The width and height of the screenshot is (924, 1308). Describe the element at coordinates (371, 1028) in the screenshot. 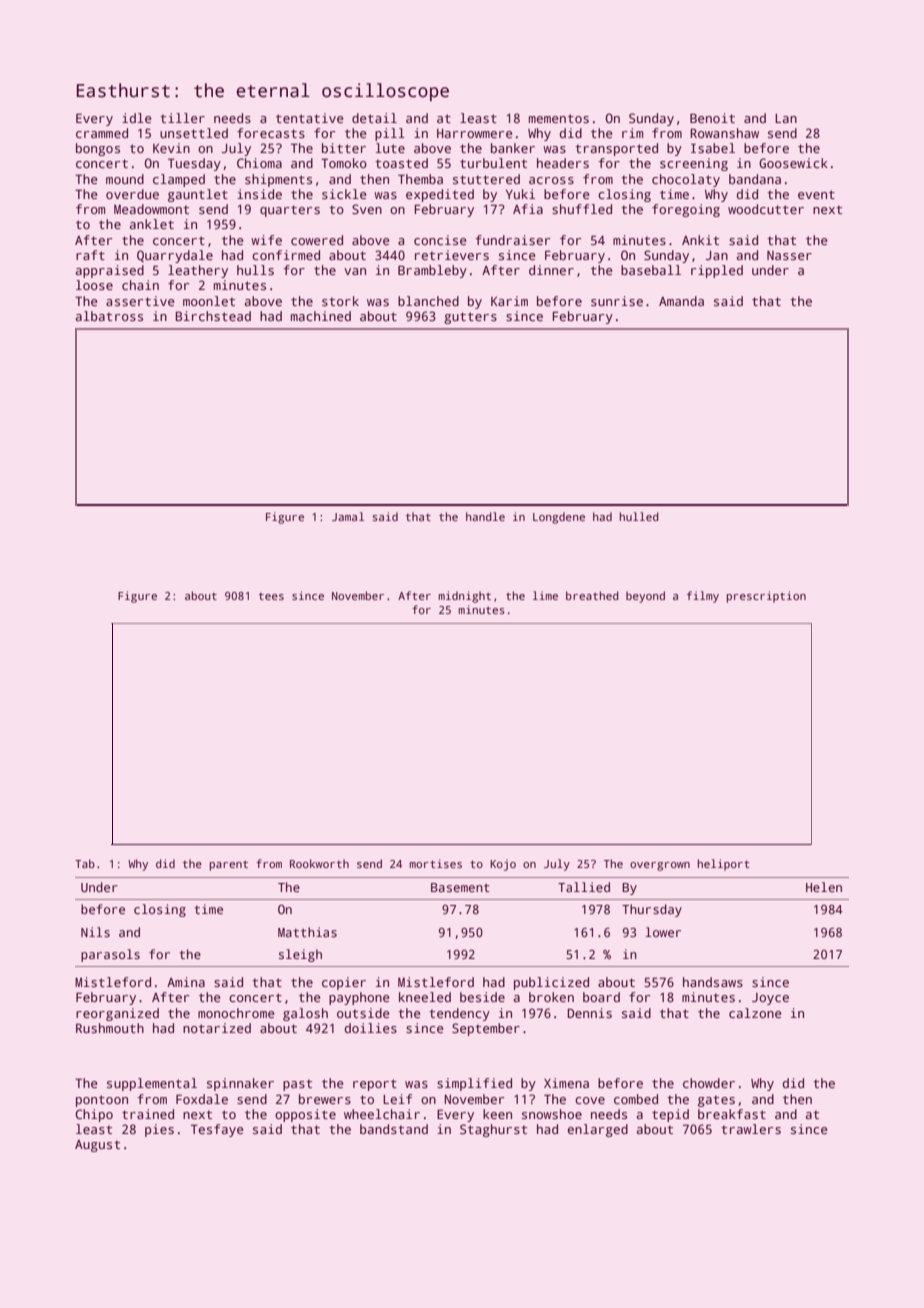

I see `doilies` at that location.
